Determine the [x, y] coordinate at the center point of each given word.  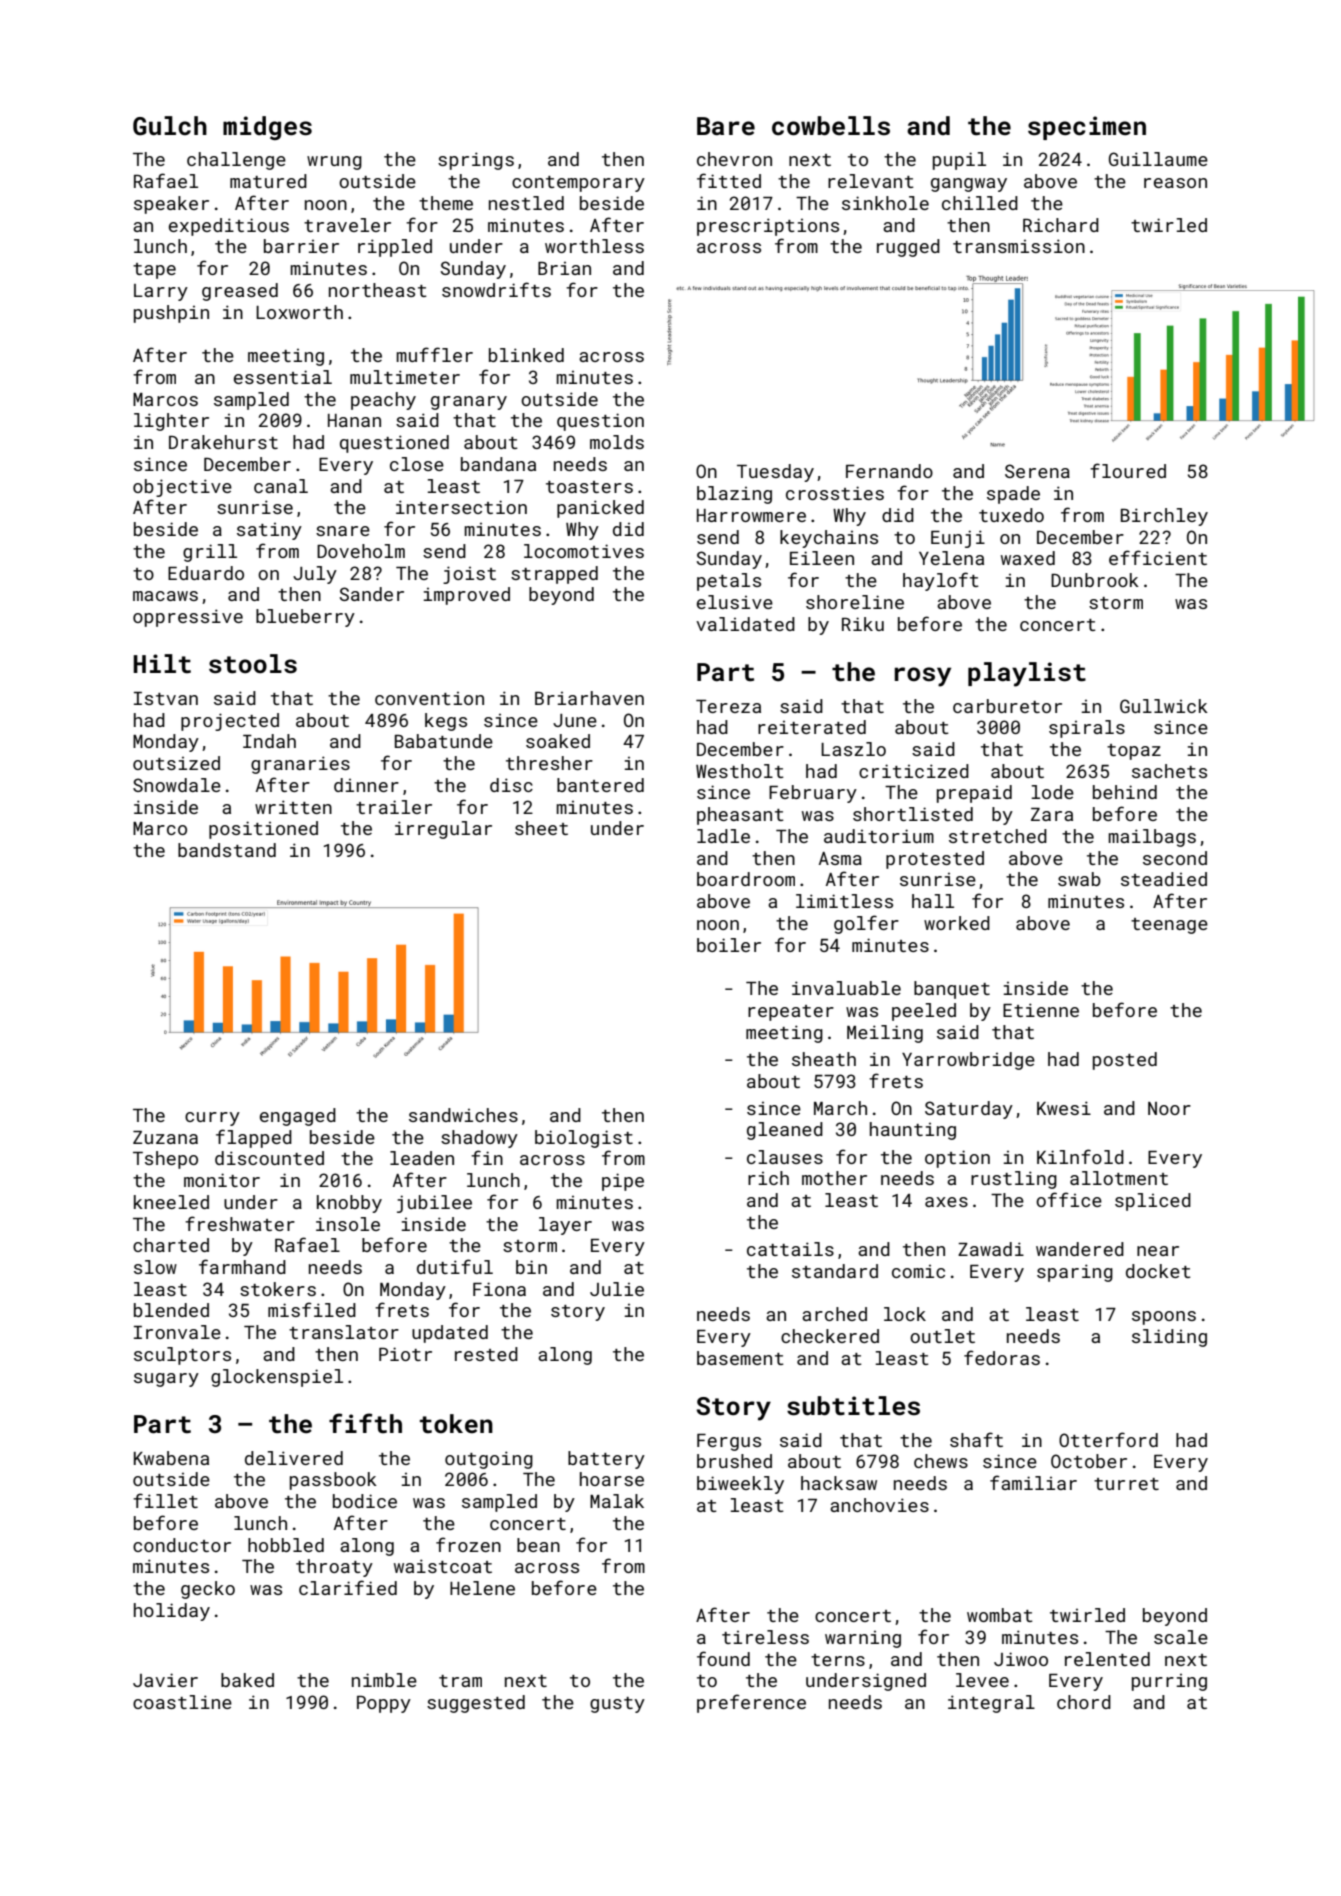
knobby [349, 1204]
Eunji [958, 539]
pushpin [171, 314]
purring [1169, 1682]
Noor [1169, 1108]
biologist [584, 1139]
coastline [182, 1702]
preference [751, 1703]
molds [617, 442]
